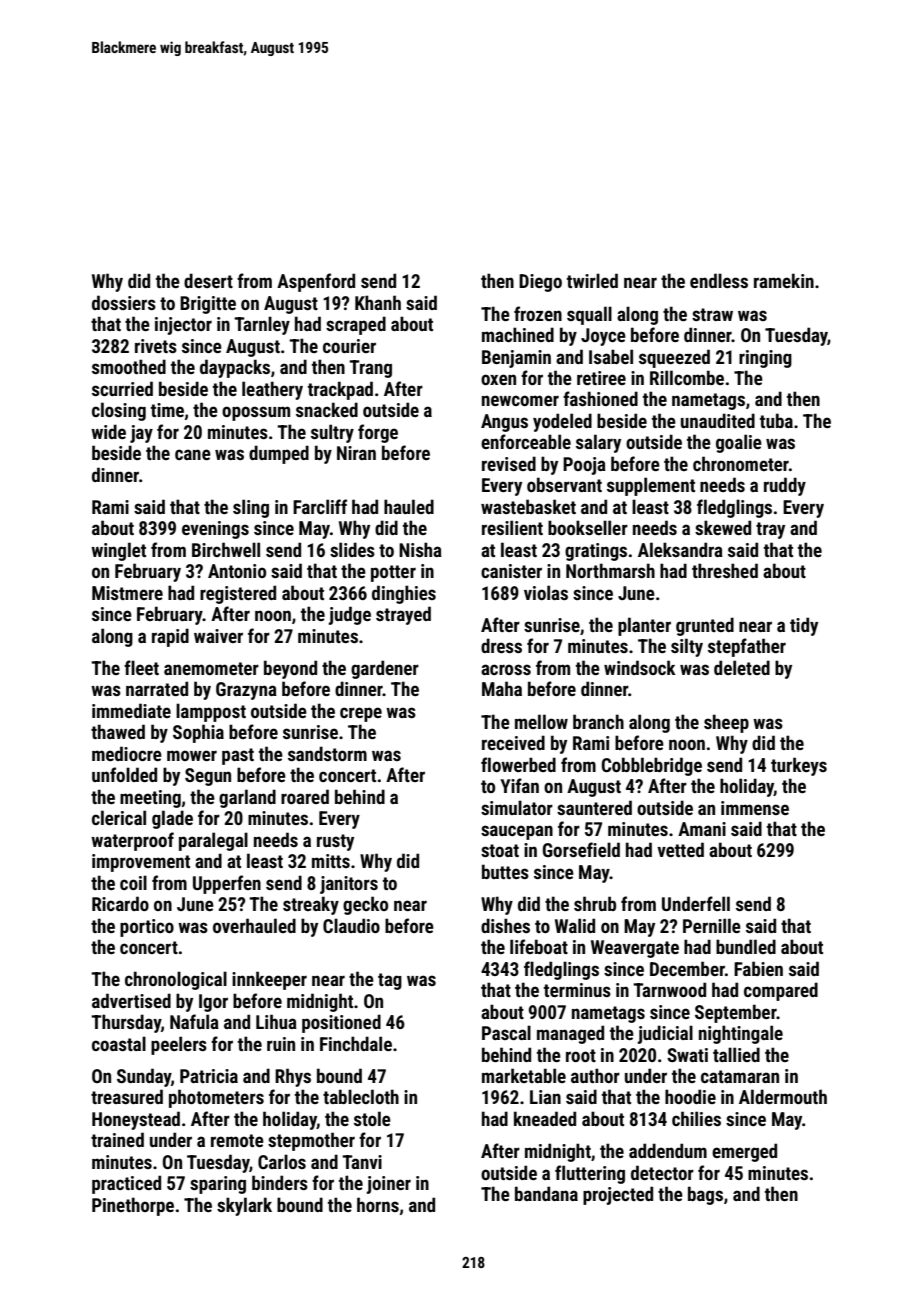 The image size is (924, 1314). What do you see at coordinates (725, 570) in the screenshot?
I see `threshed` at bounding box center [725, 570].
